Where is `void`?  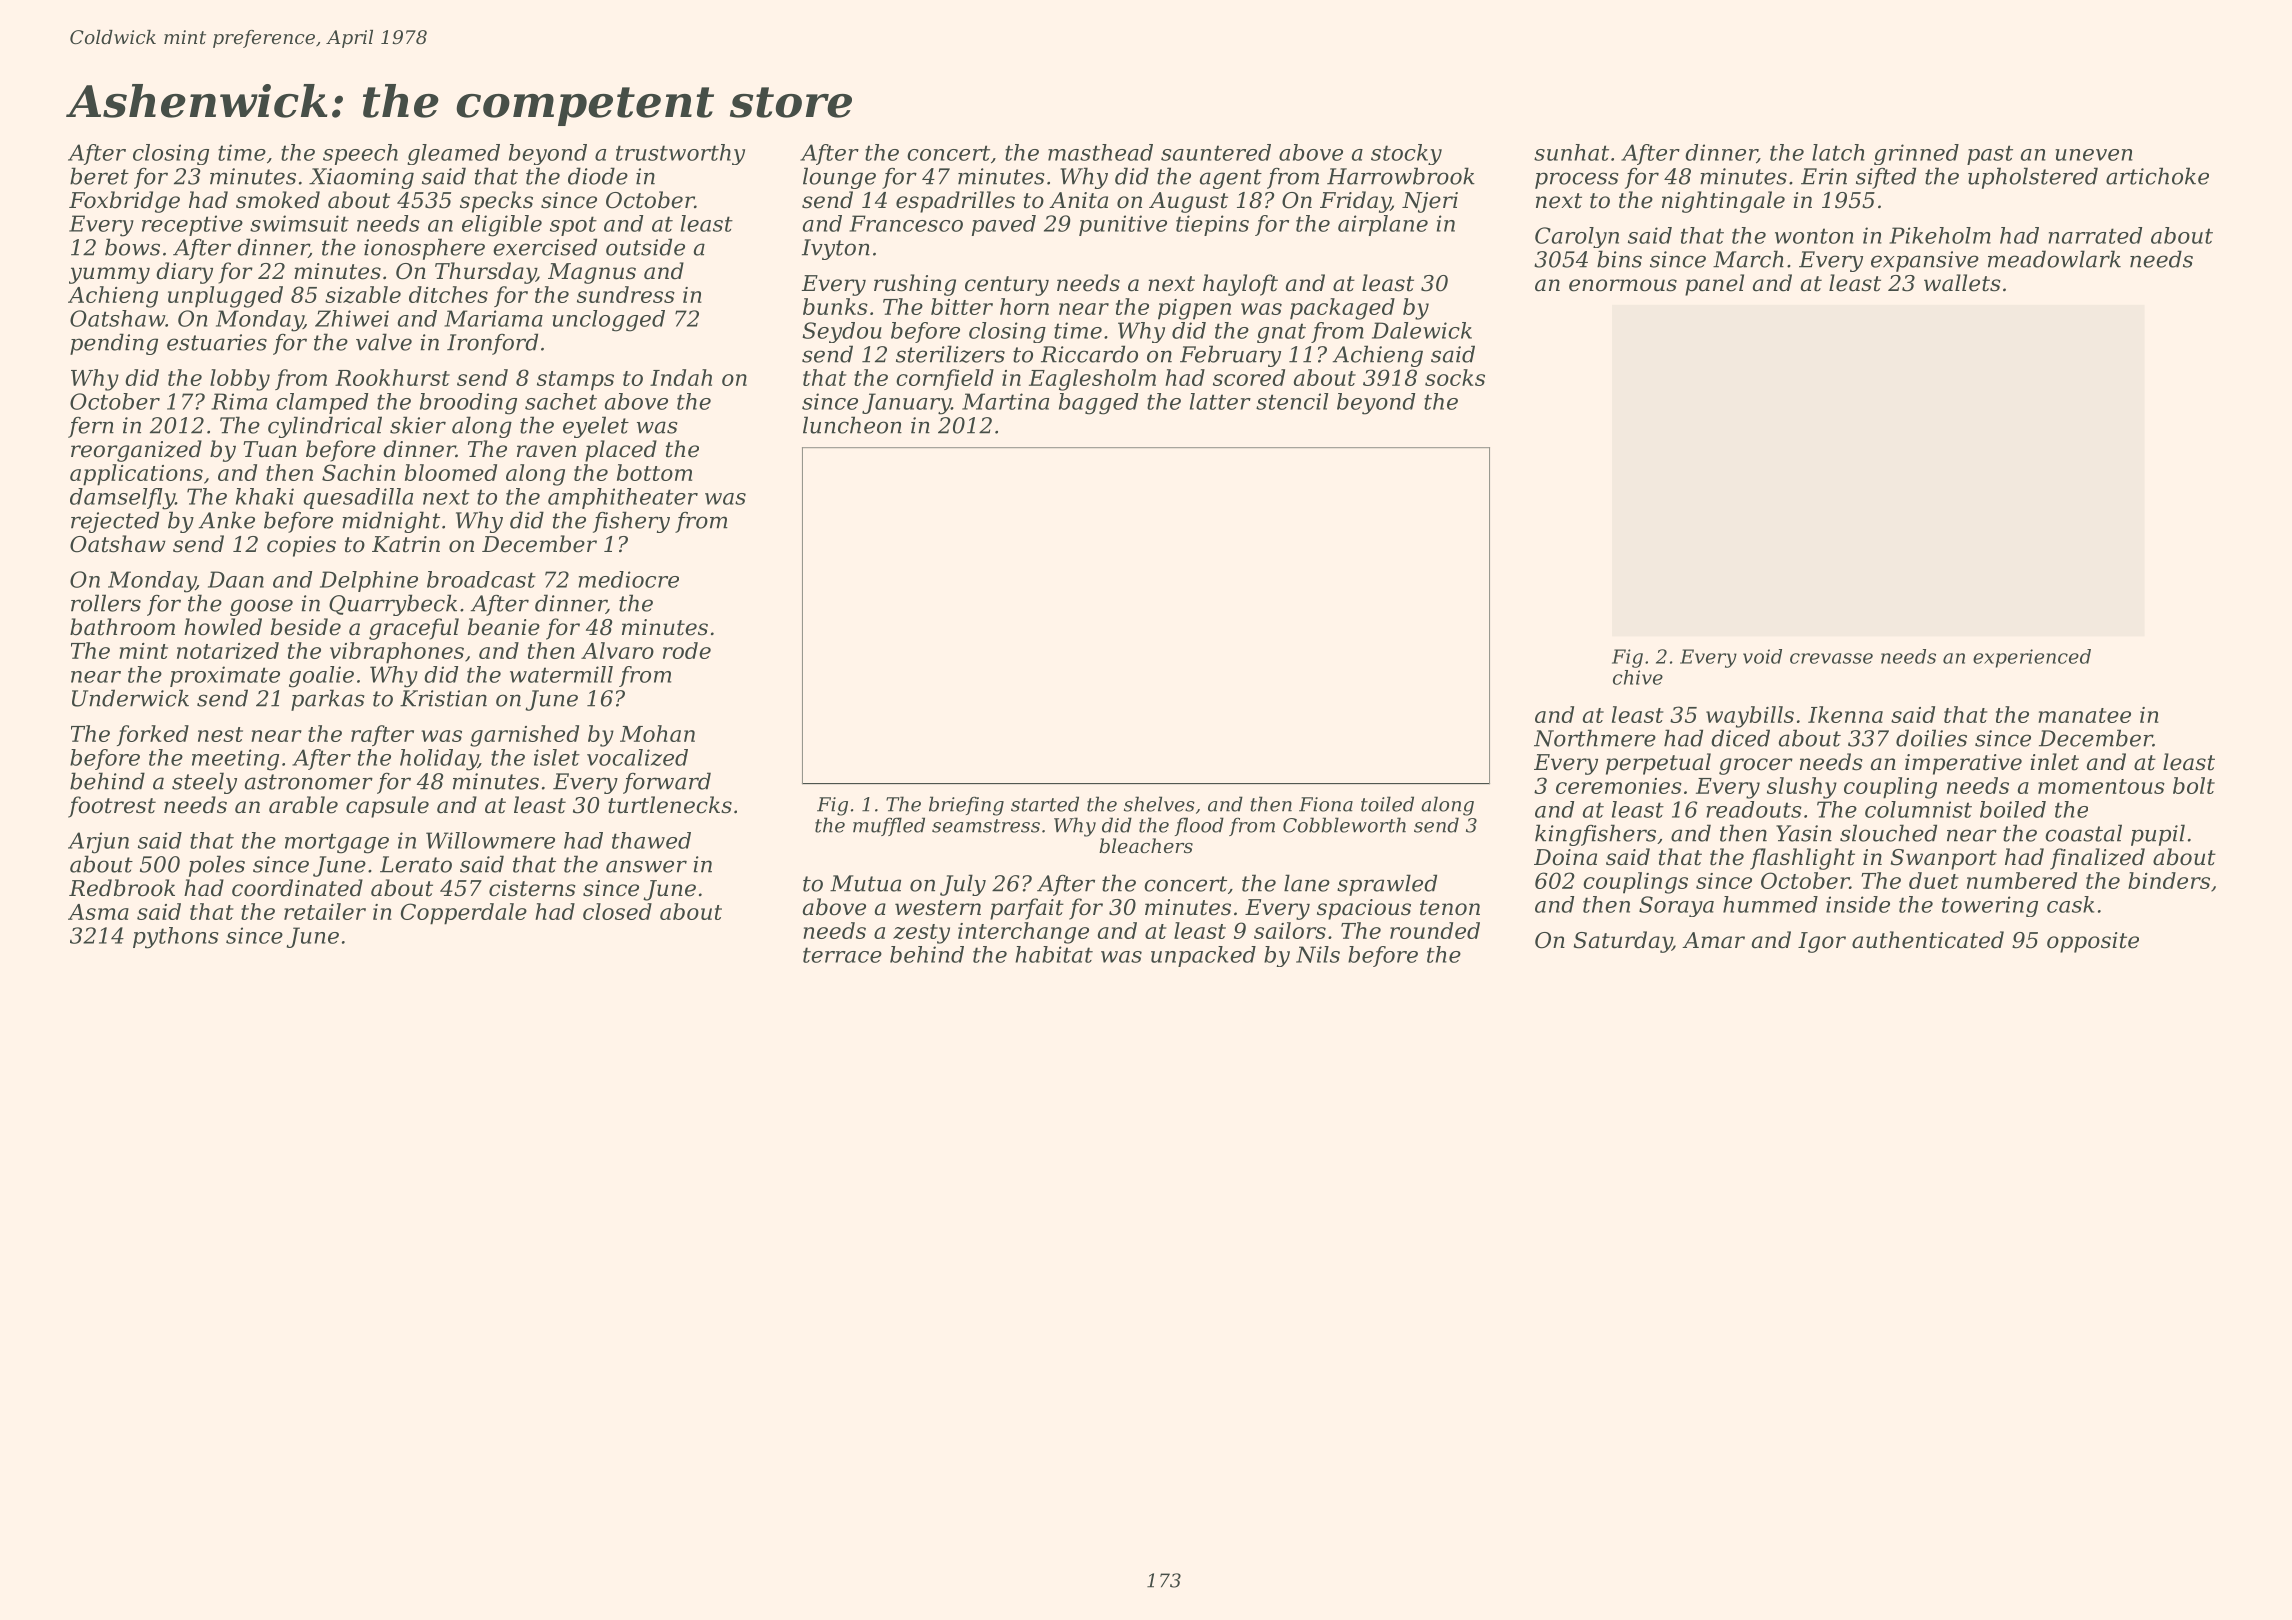
void is located at coordinates (1762, 656).
